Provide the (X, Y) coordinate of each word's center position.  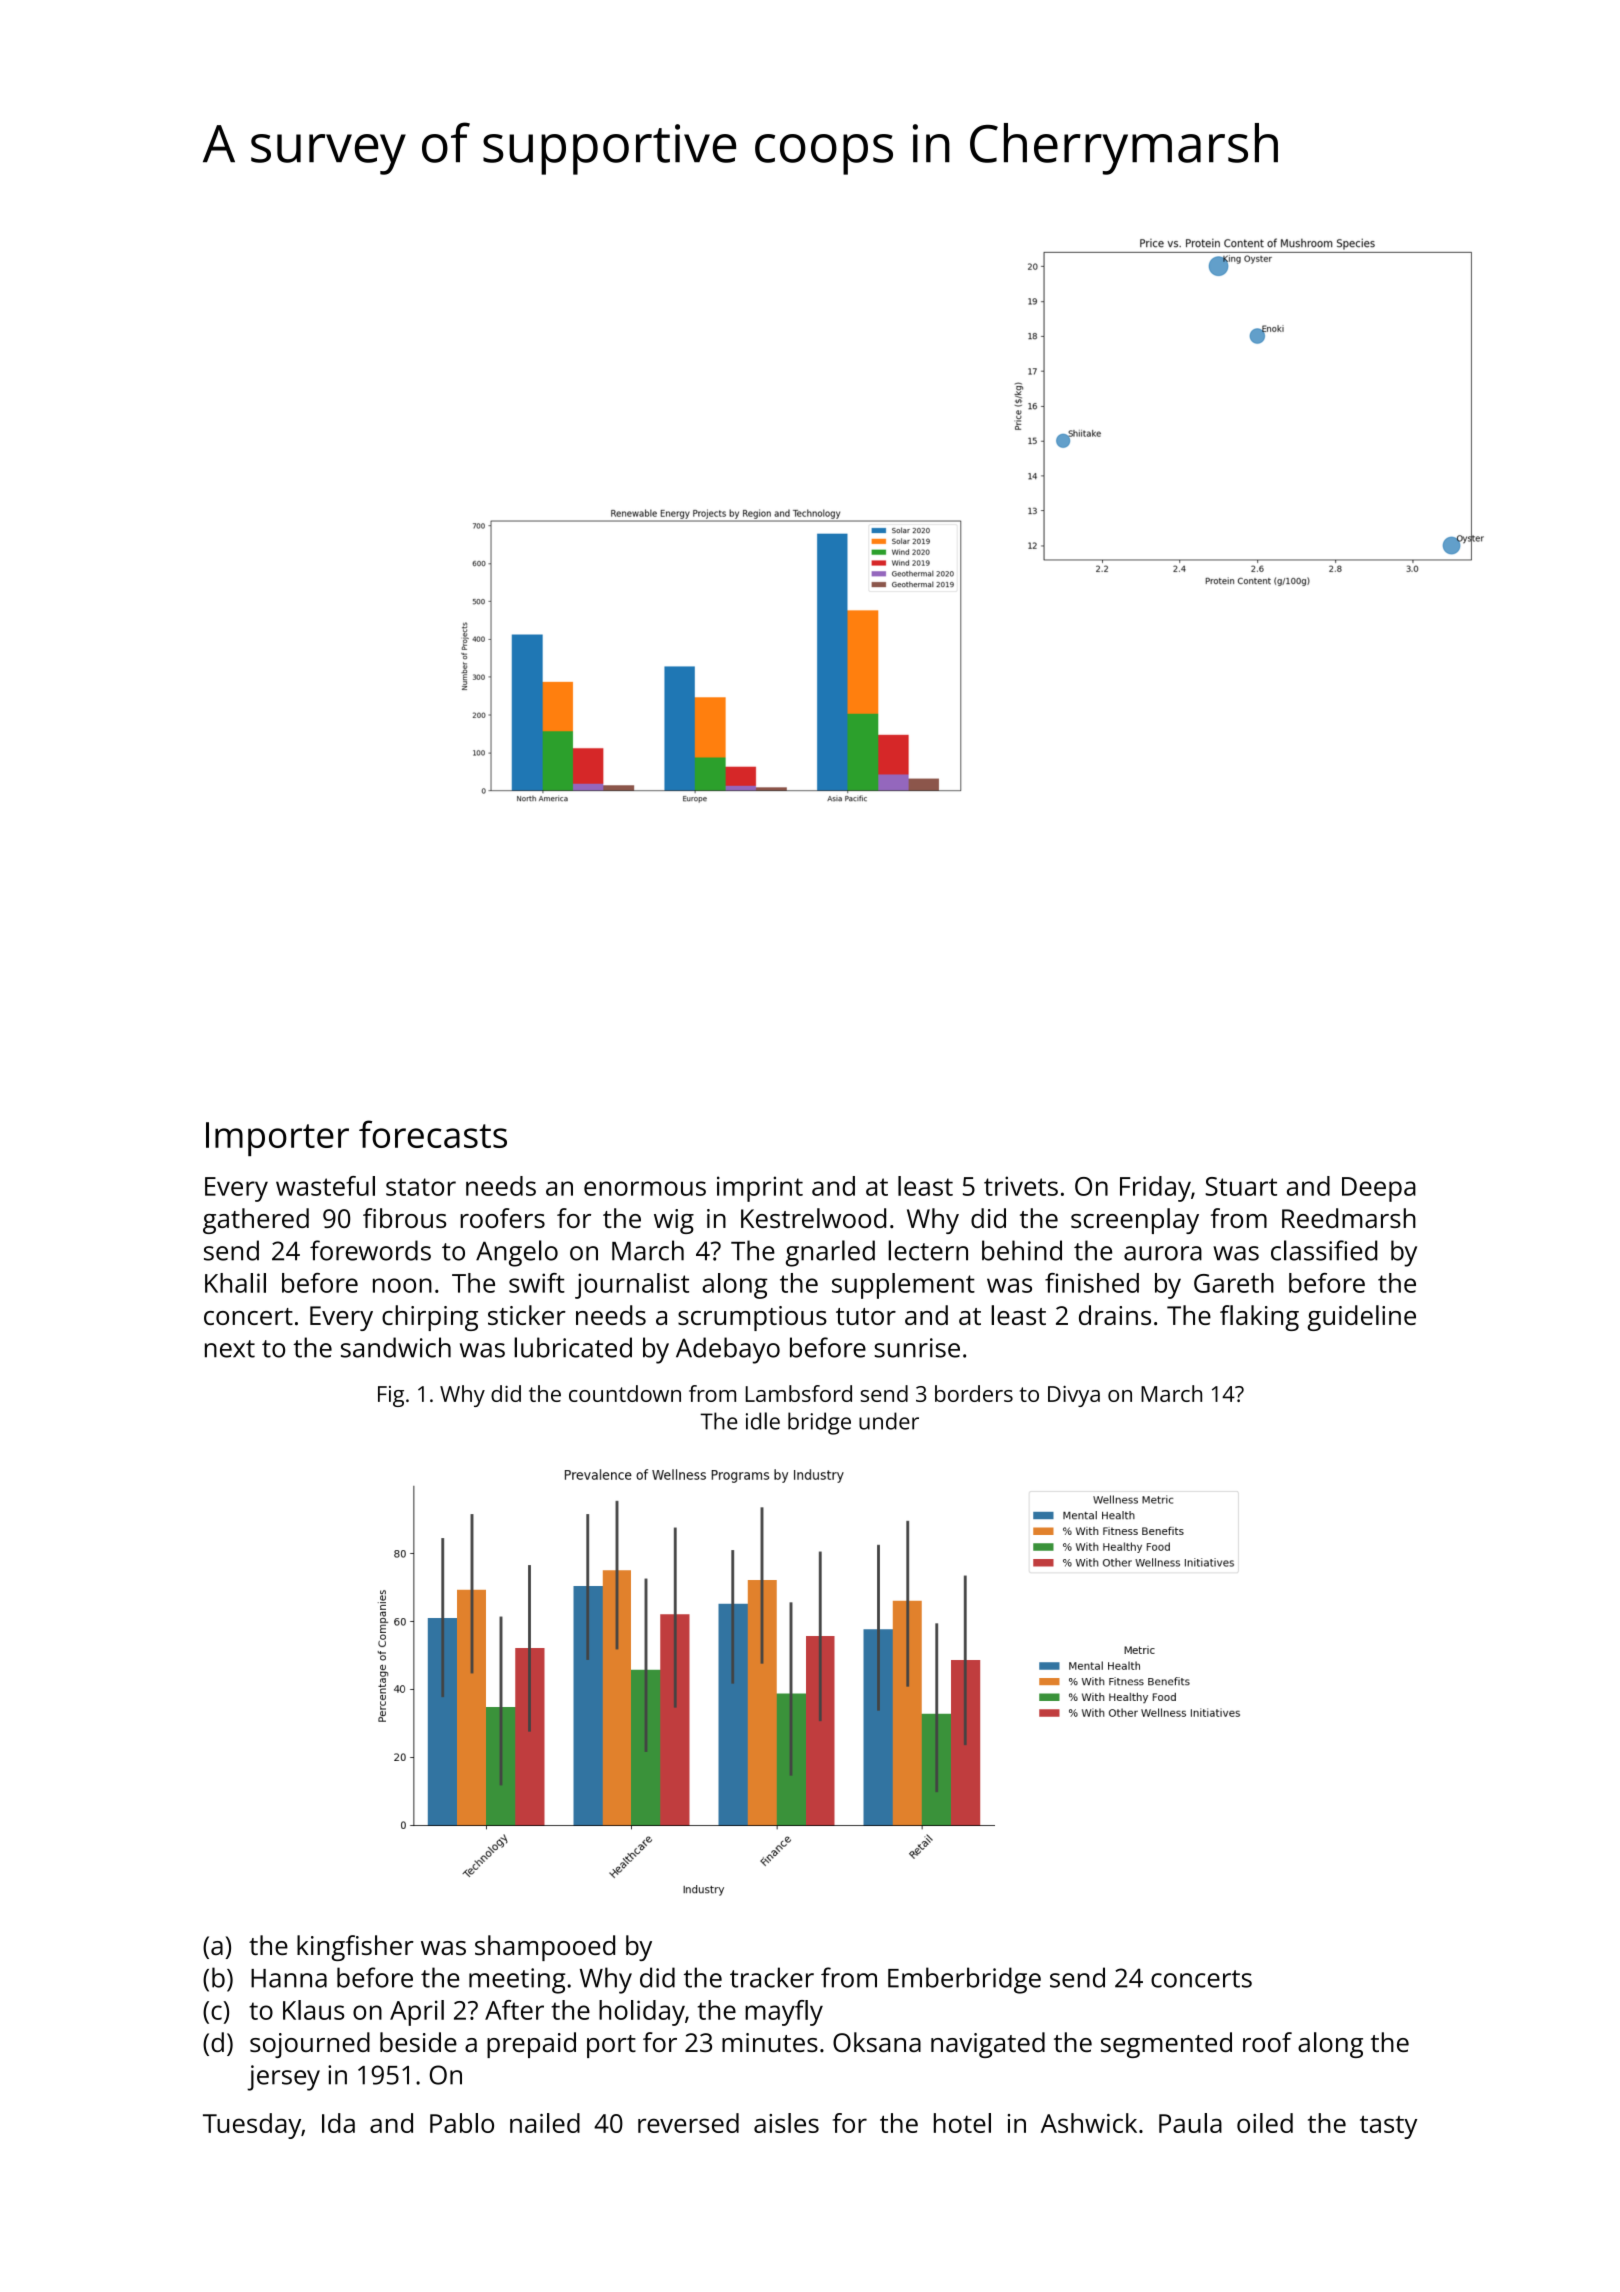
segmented (1166, 2045)
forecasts (433, 1134)
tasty (1388, 2127)
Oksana (877, 2042)
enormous (645, 1188)
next (230, 1349)
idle (763, 1421)
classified (1324, 1250)
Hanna (289, 1978)
